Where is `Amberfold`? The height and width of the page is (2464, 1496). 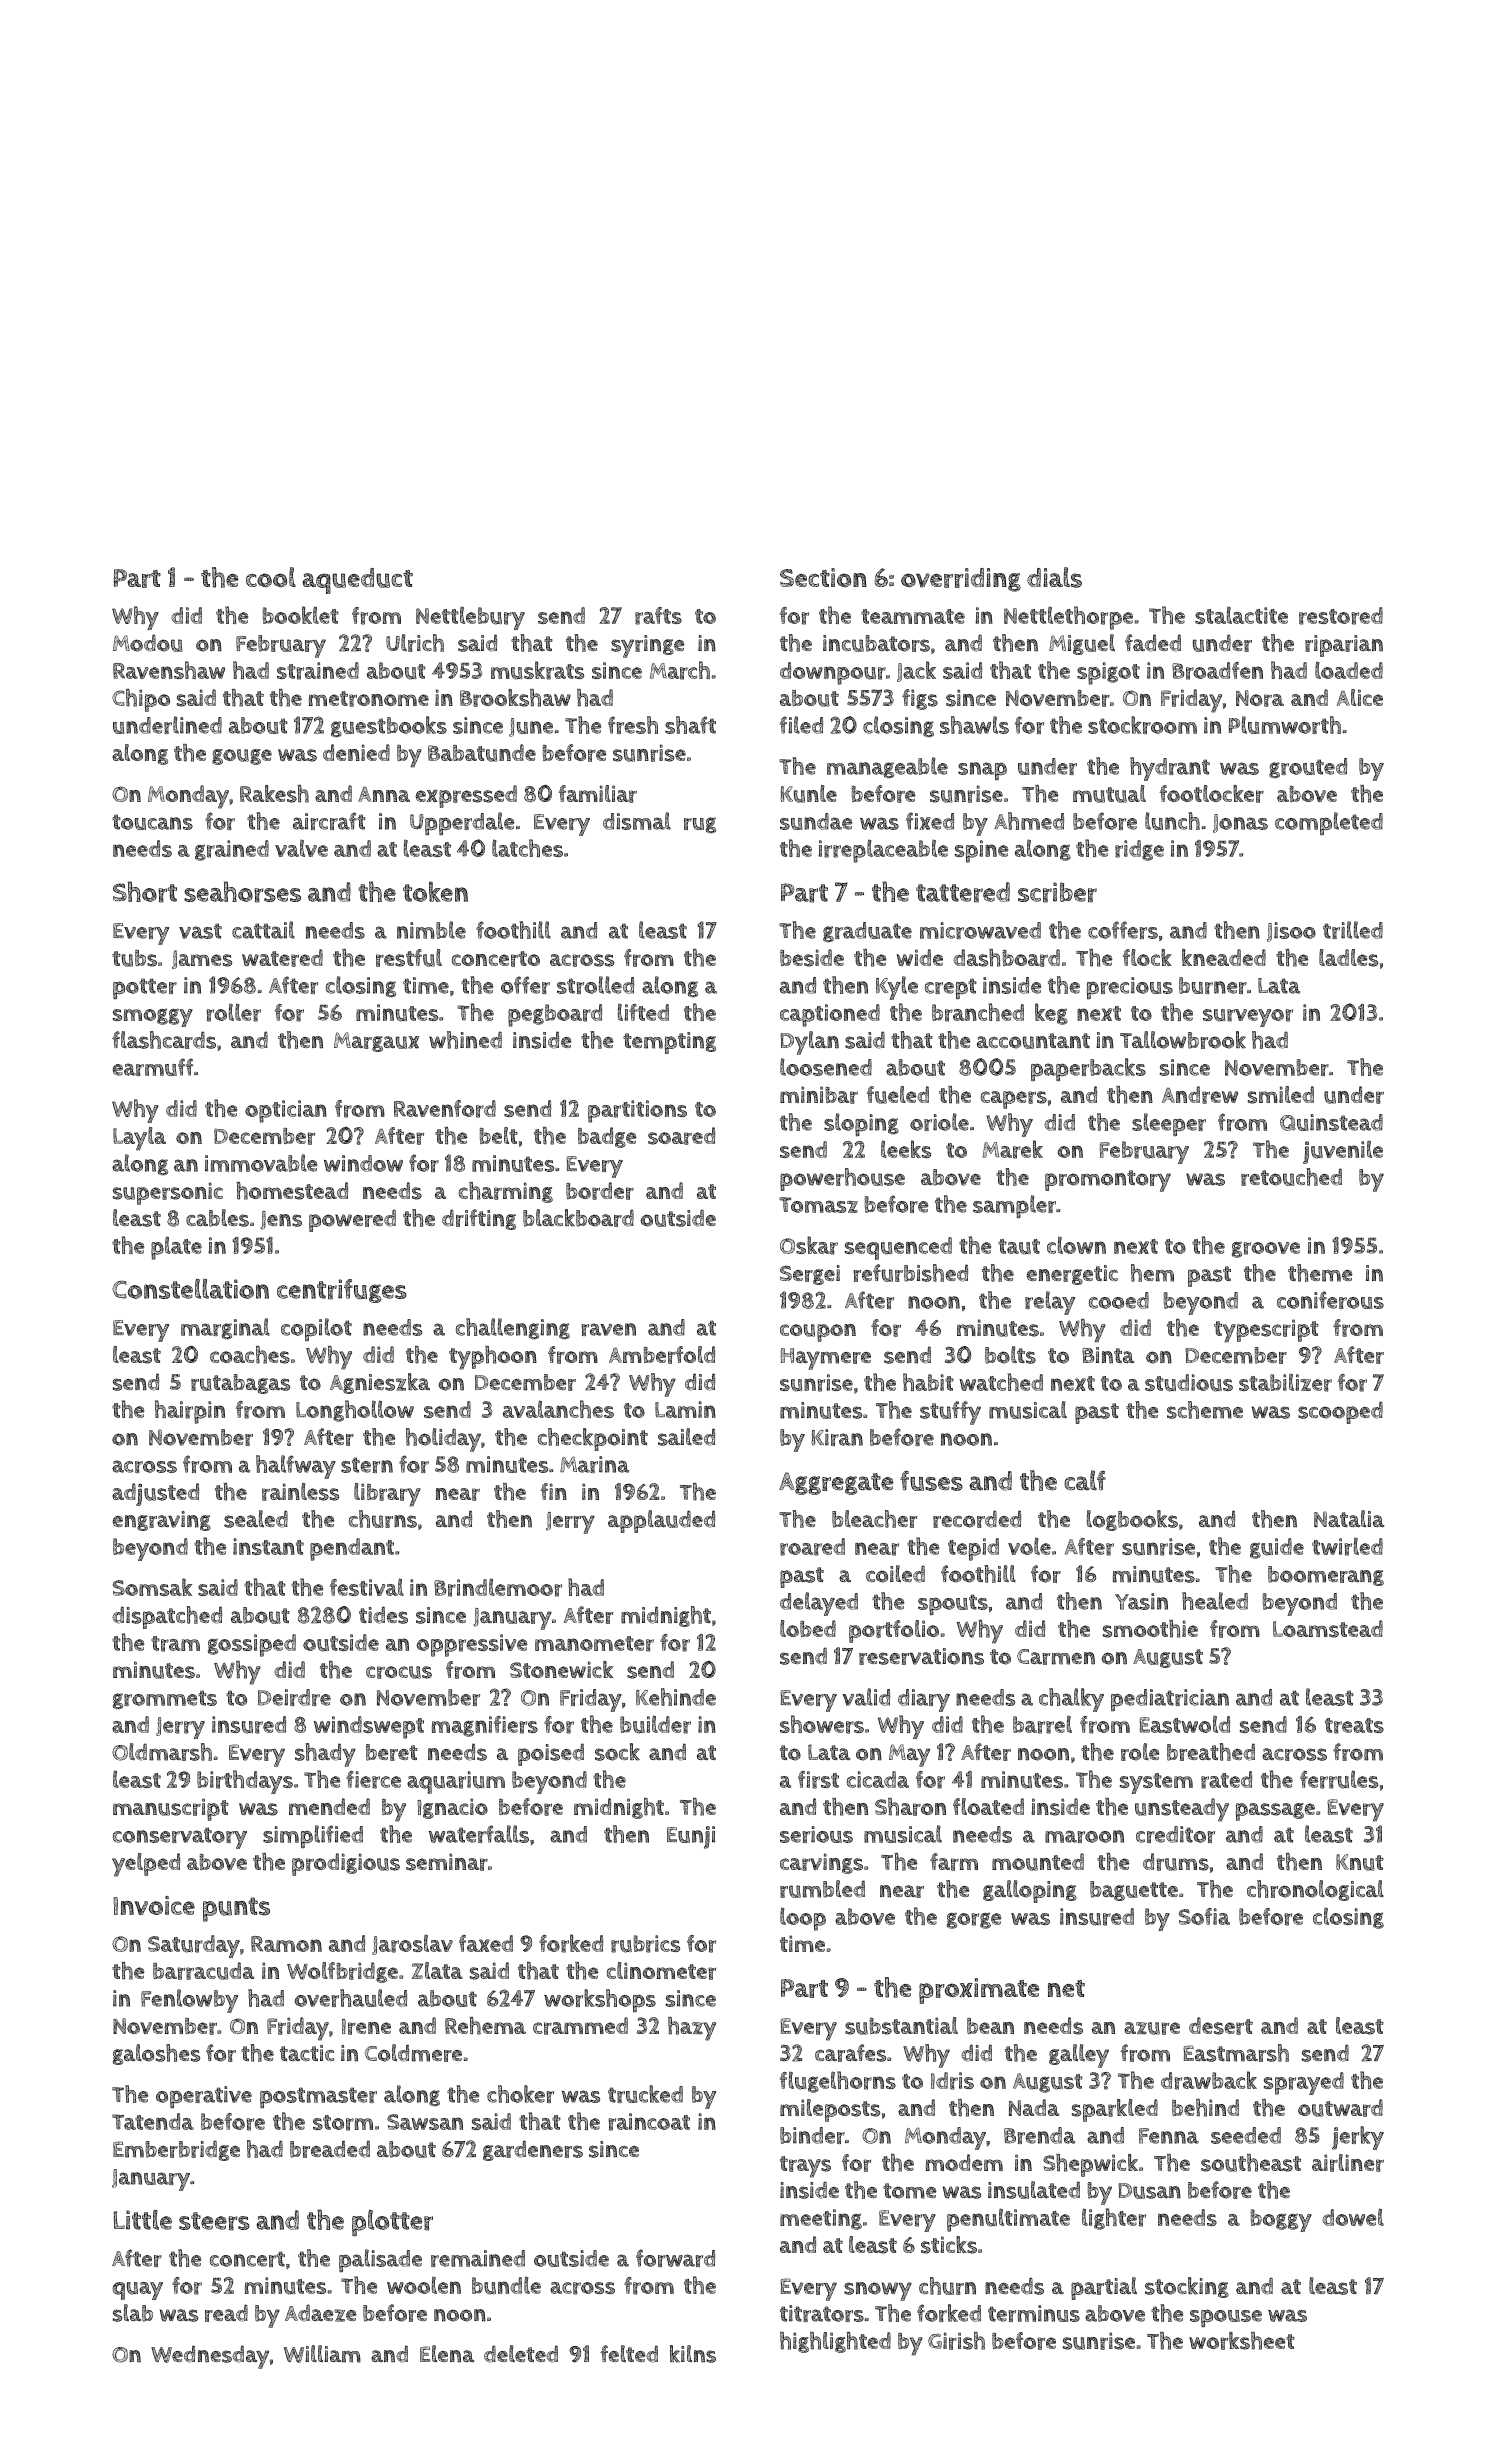
Amberfold is located at coordinates (662, 1355).
